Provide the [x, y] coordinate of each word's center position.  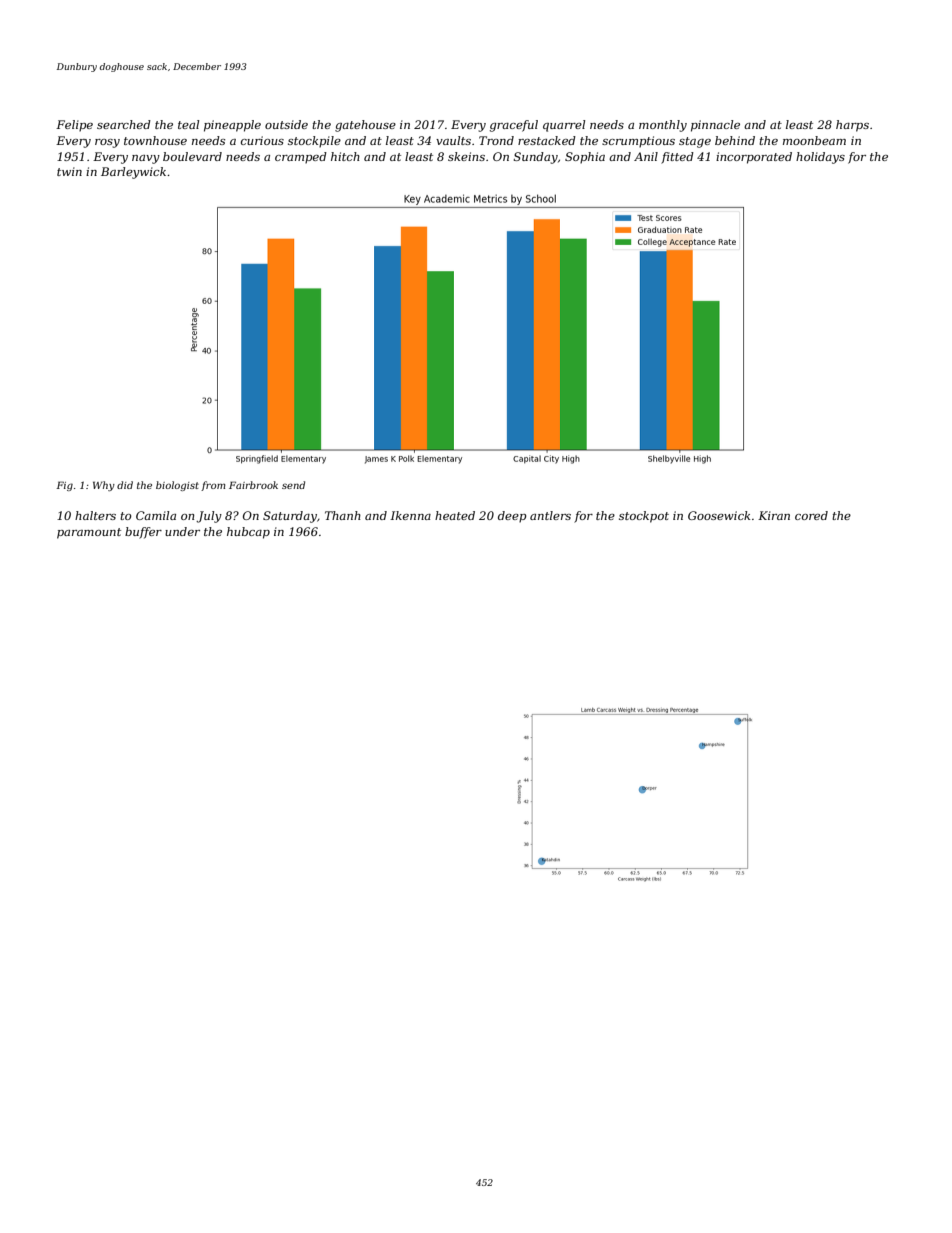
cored [811, 515]
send [293, 485]
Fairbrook [253, 485]
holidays [820, 158]
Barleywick [133, 173]
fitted [677, 158]
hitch [345, 156]
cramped [301, 158]
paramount [89, 533]
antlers [550, 515]
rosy [107, 143]
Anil [646, 156]
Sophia [585, 158]
